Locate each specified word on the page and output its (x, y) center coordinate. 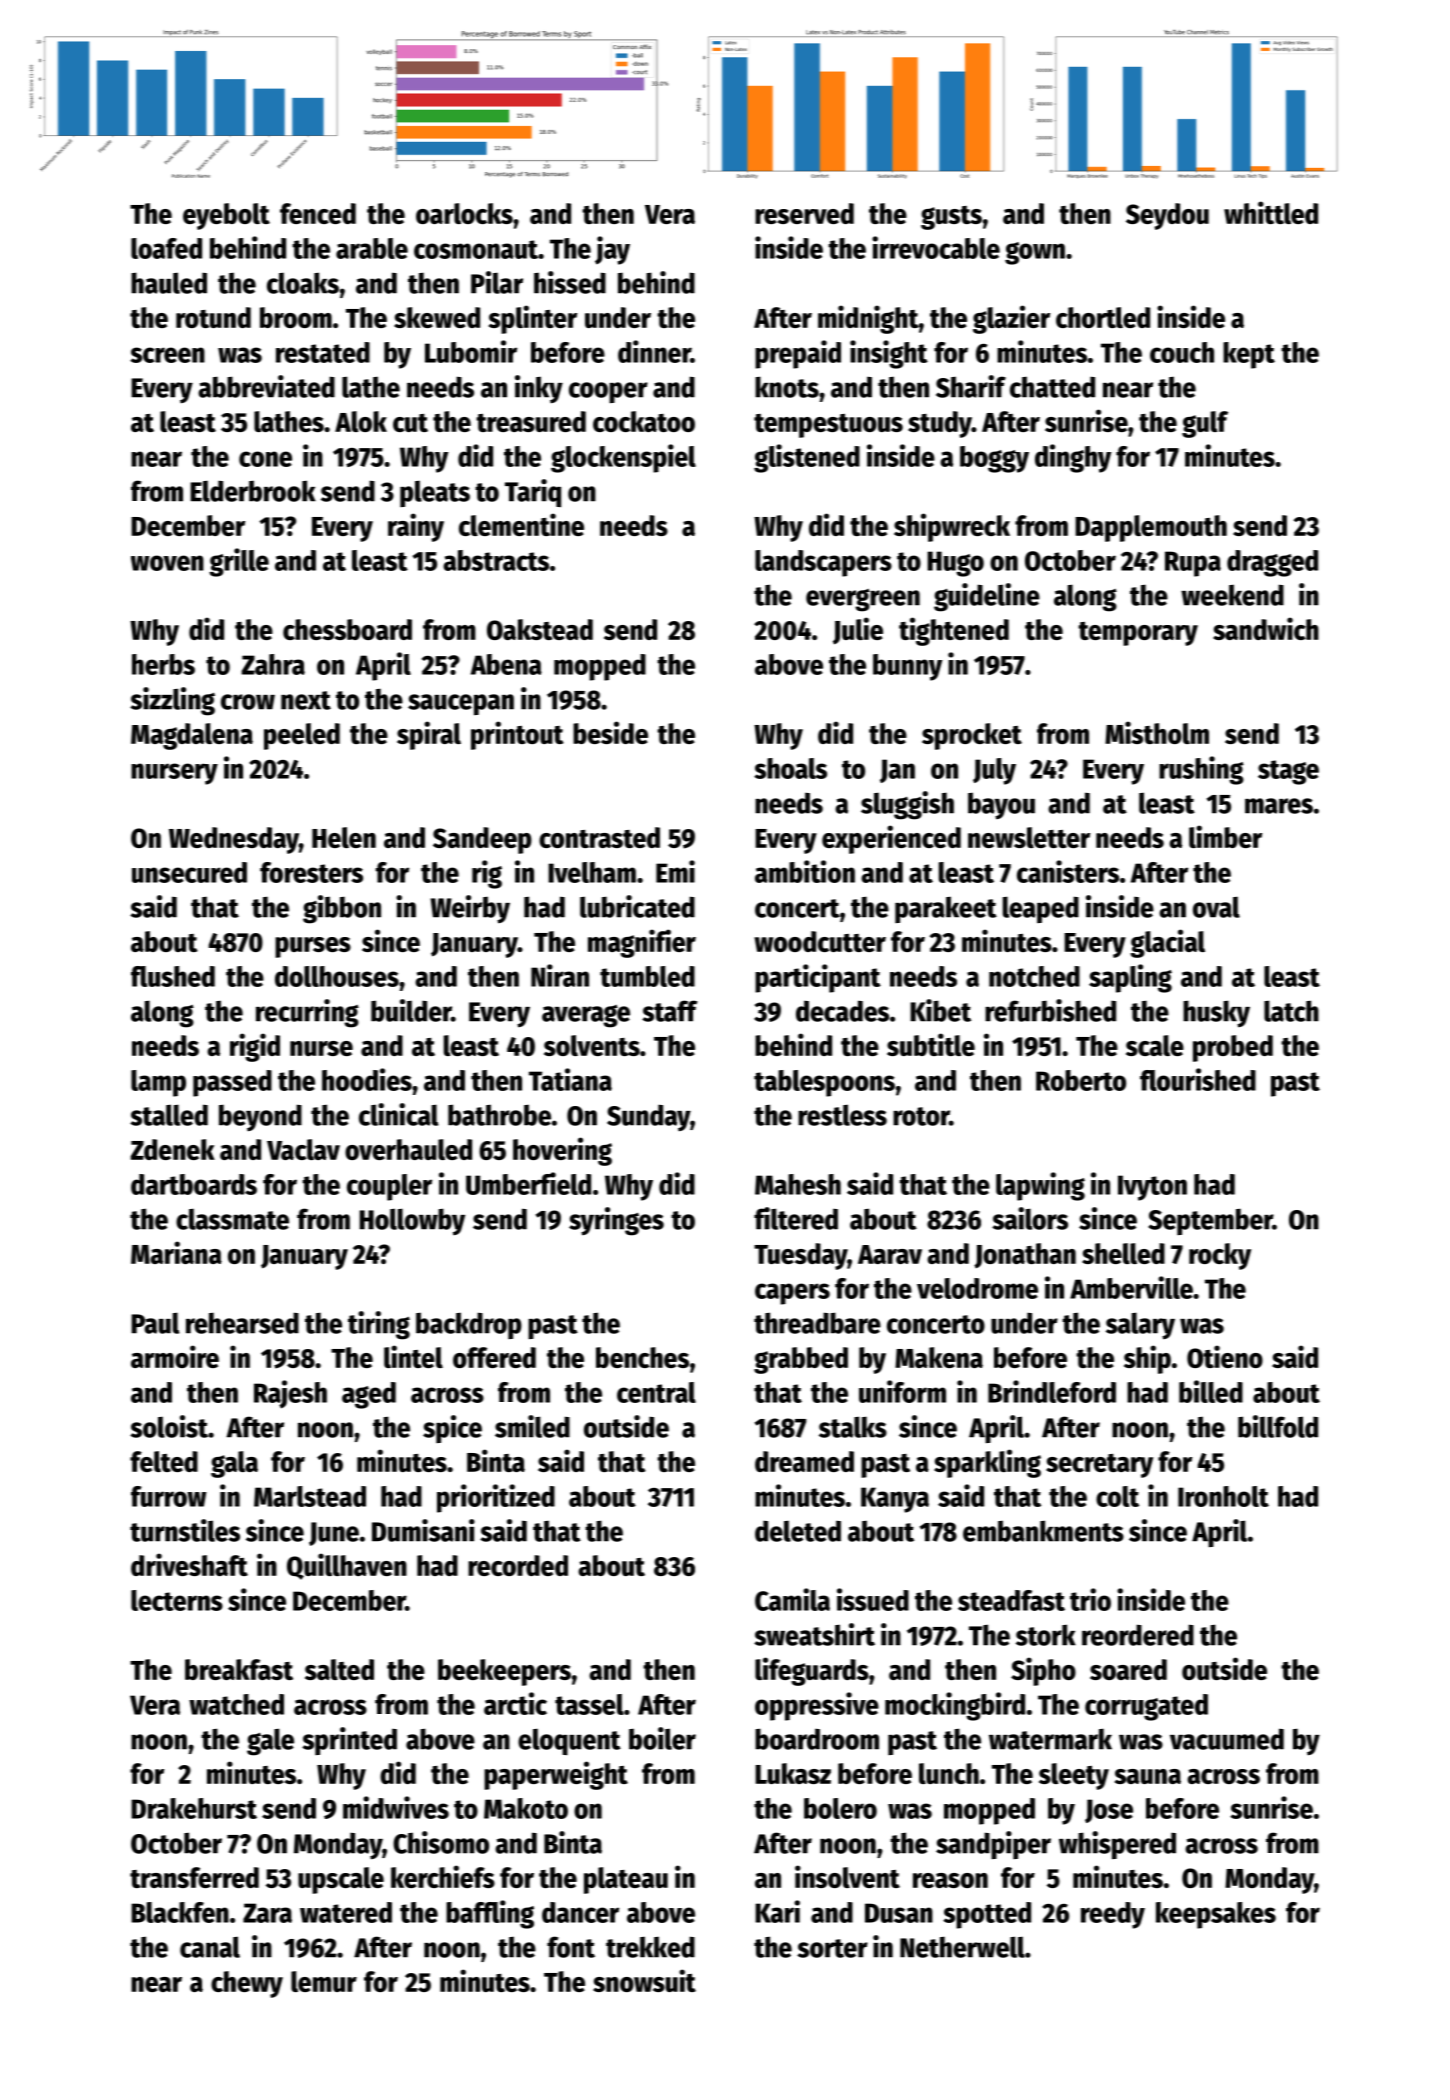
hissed (570, 282)
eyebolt (226, 216)
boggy (994, 459)
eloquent (569, 1742)
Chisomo (441, 1842)
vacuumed (1227, 1739)
